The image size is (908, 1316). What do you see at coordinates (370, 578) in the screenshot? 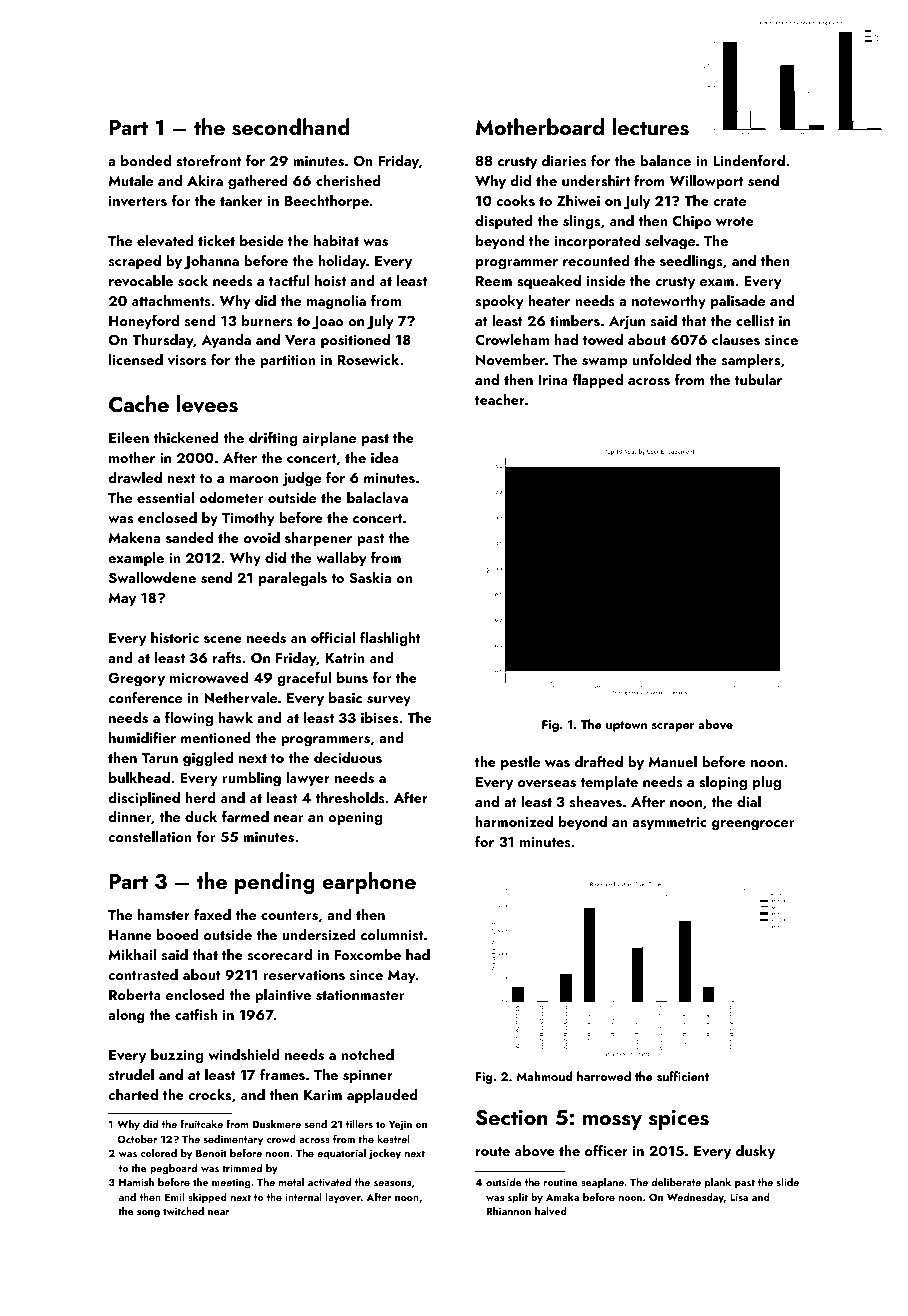
I see `Saskia` at bounding box center [370, 578].
